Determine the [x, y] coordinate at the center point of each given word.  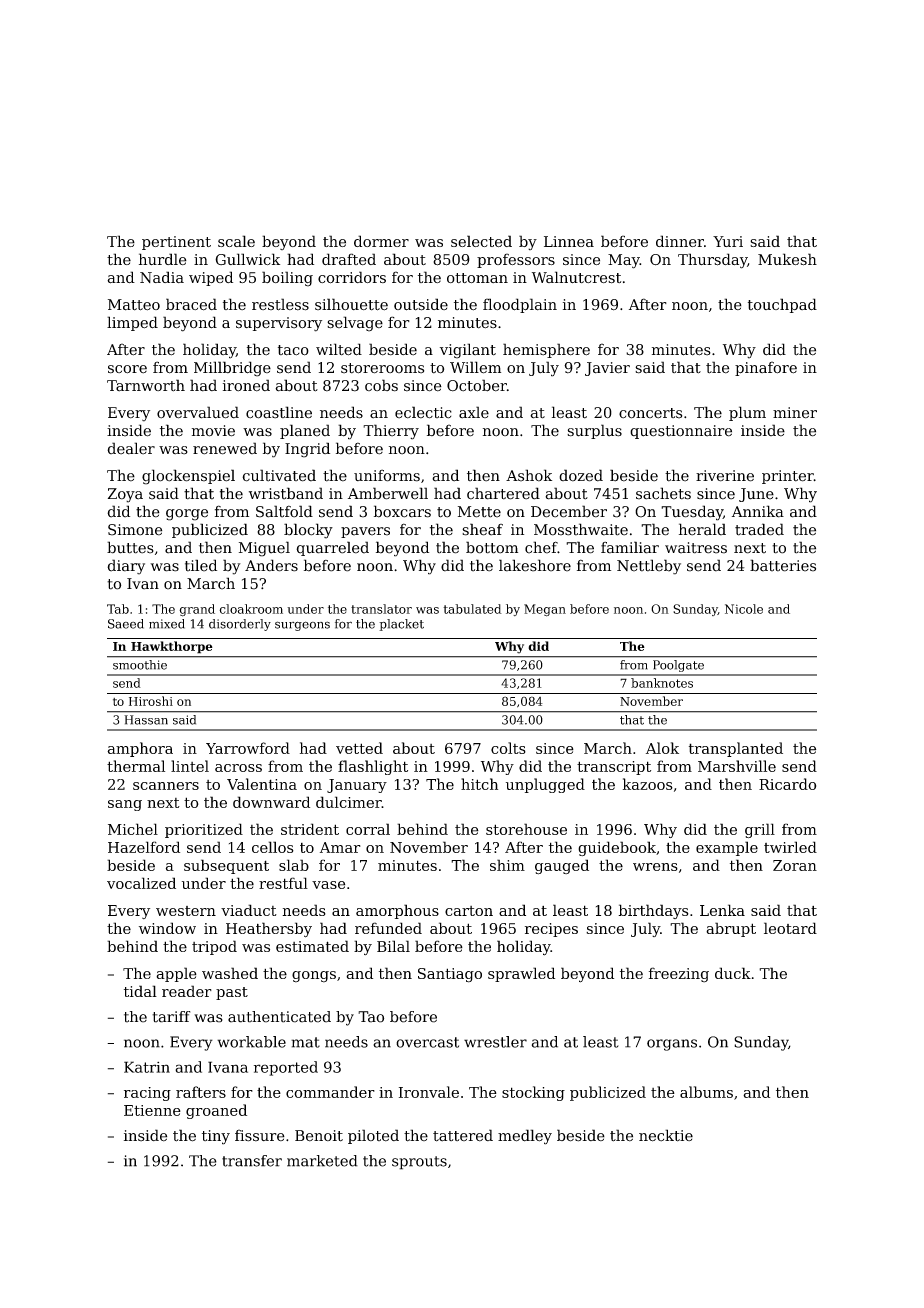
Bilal [393, 946]
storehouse [526, 829]
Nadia [162, 277]
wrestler [495, 1042]
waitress [696, 548]
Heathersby [269, 930]
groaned [216, 1111]
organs [672, 1045]
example [727, 848]
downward [271, 802]
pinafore [766, 368]
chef [541, 547]
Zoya [125, 495]
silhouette [351, 304]
